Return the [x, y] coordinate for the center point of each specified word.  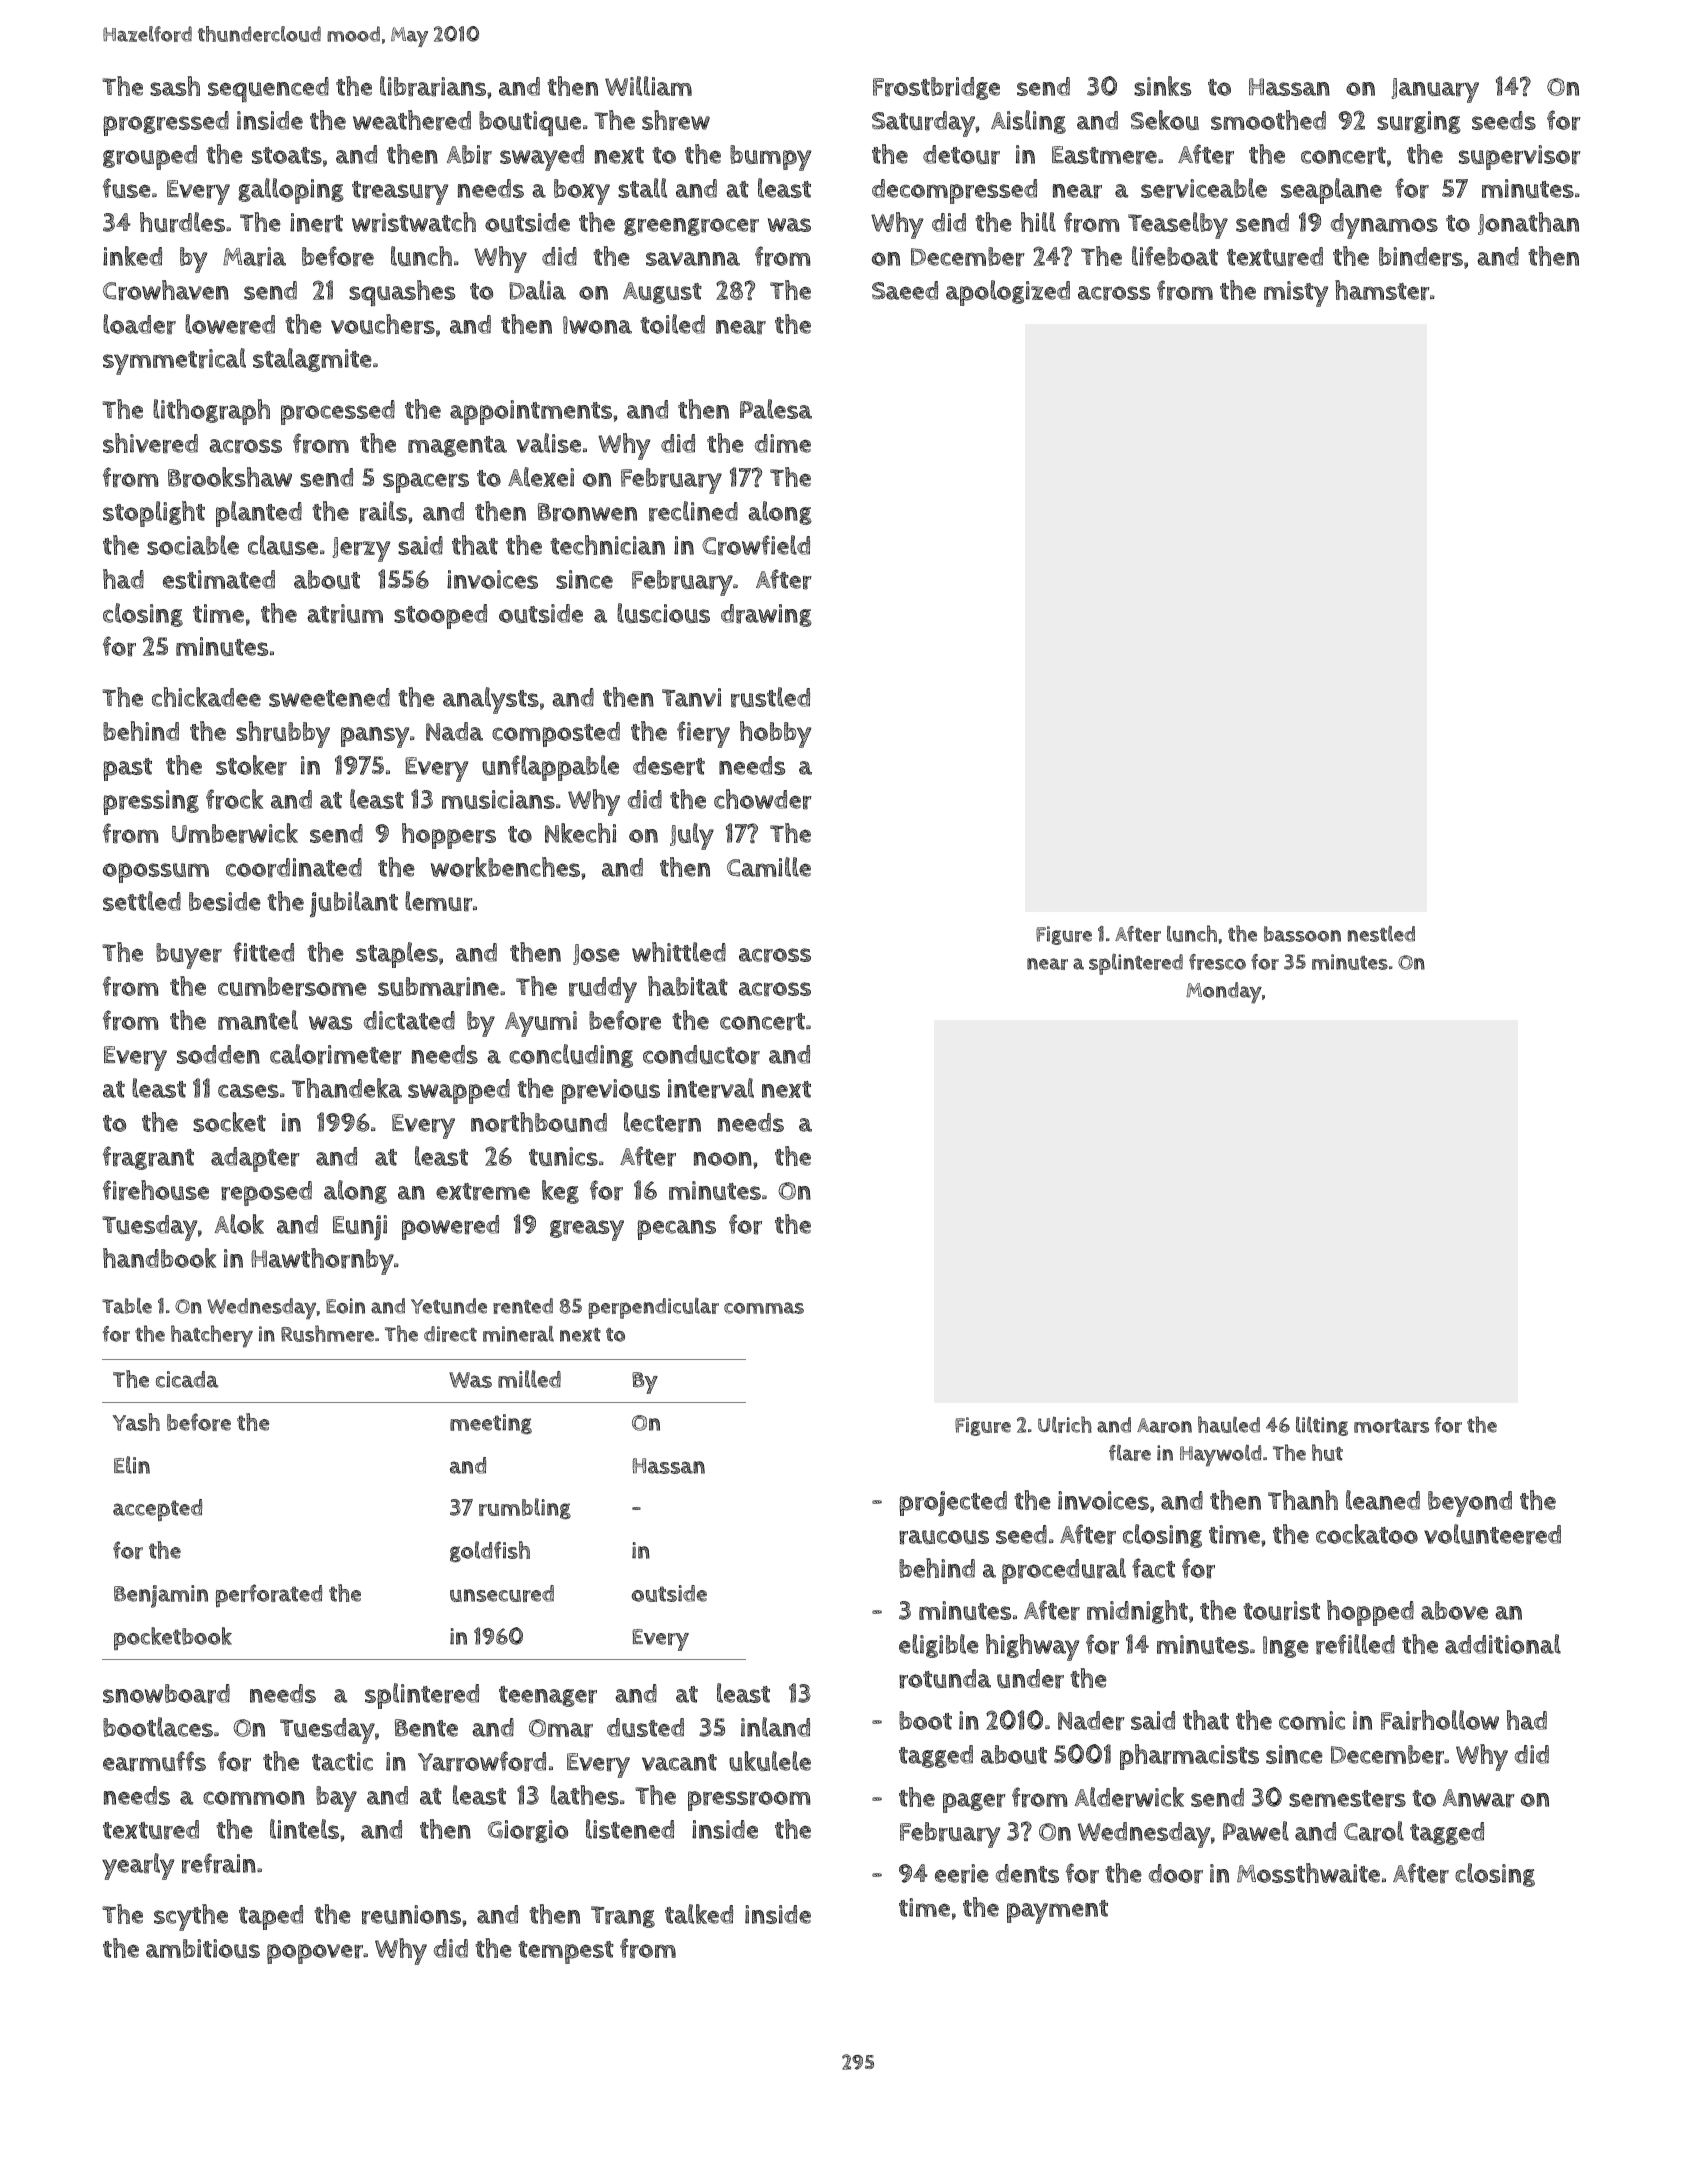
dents [1027, 1873]
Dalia [537, 290]
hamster [1382, 290]
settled [142, 901]
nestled [1381, 933]
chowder [763, 799]
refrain [219, 1863]
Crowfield [756, 545]
